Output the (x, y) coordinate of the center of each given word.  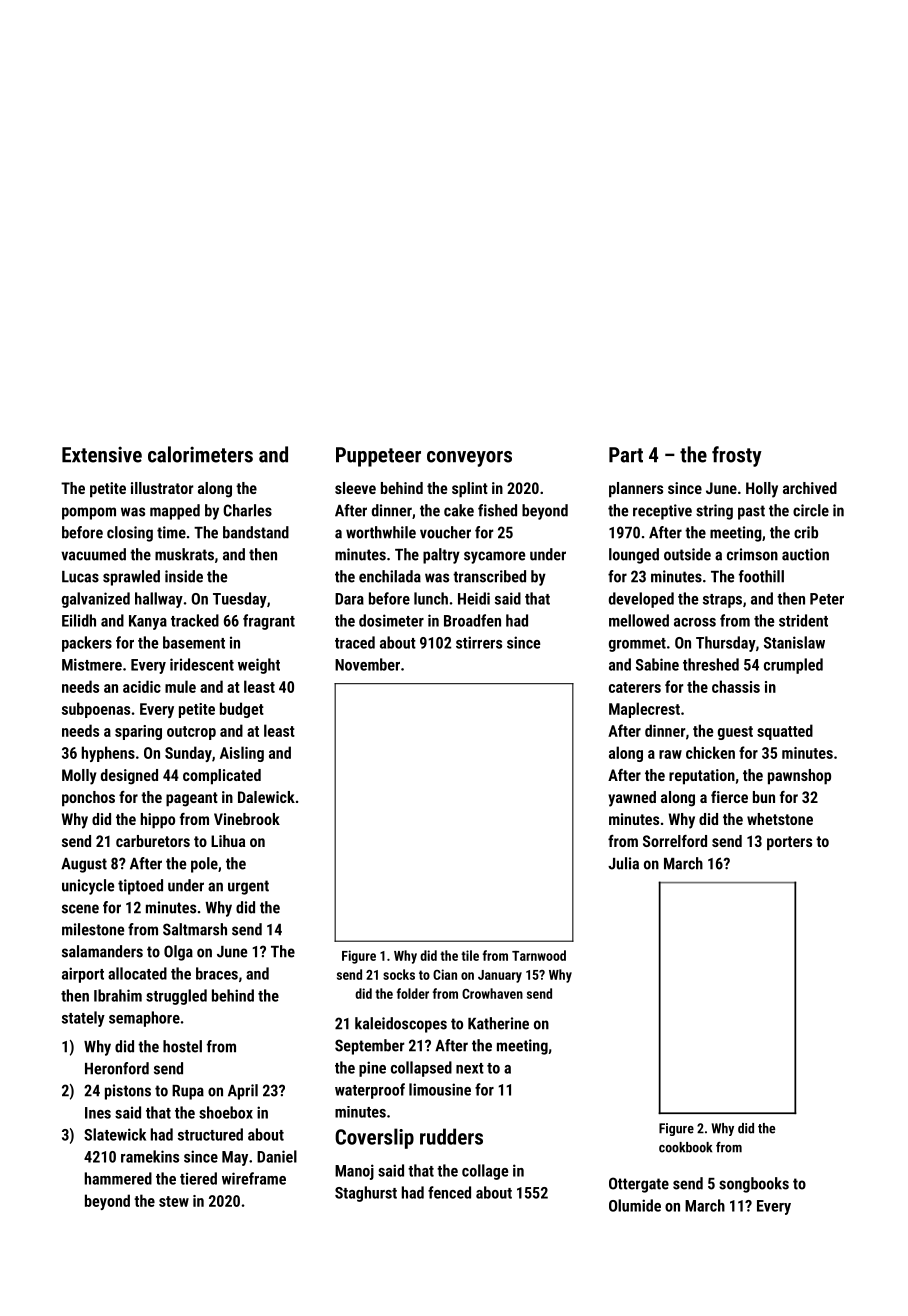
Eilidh (79, 620)
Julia (623, 863)
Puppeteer (378, 457)
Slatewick (115, 1134)
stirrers (479, 642)
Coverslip (374, 1138)
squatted (785, 732)
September (370, 1047)
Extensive (102, 454)
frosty (737, 456)
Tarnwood (539, 955)
